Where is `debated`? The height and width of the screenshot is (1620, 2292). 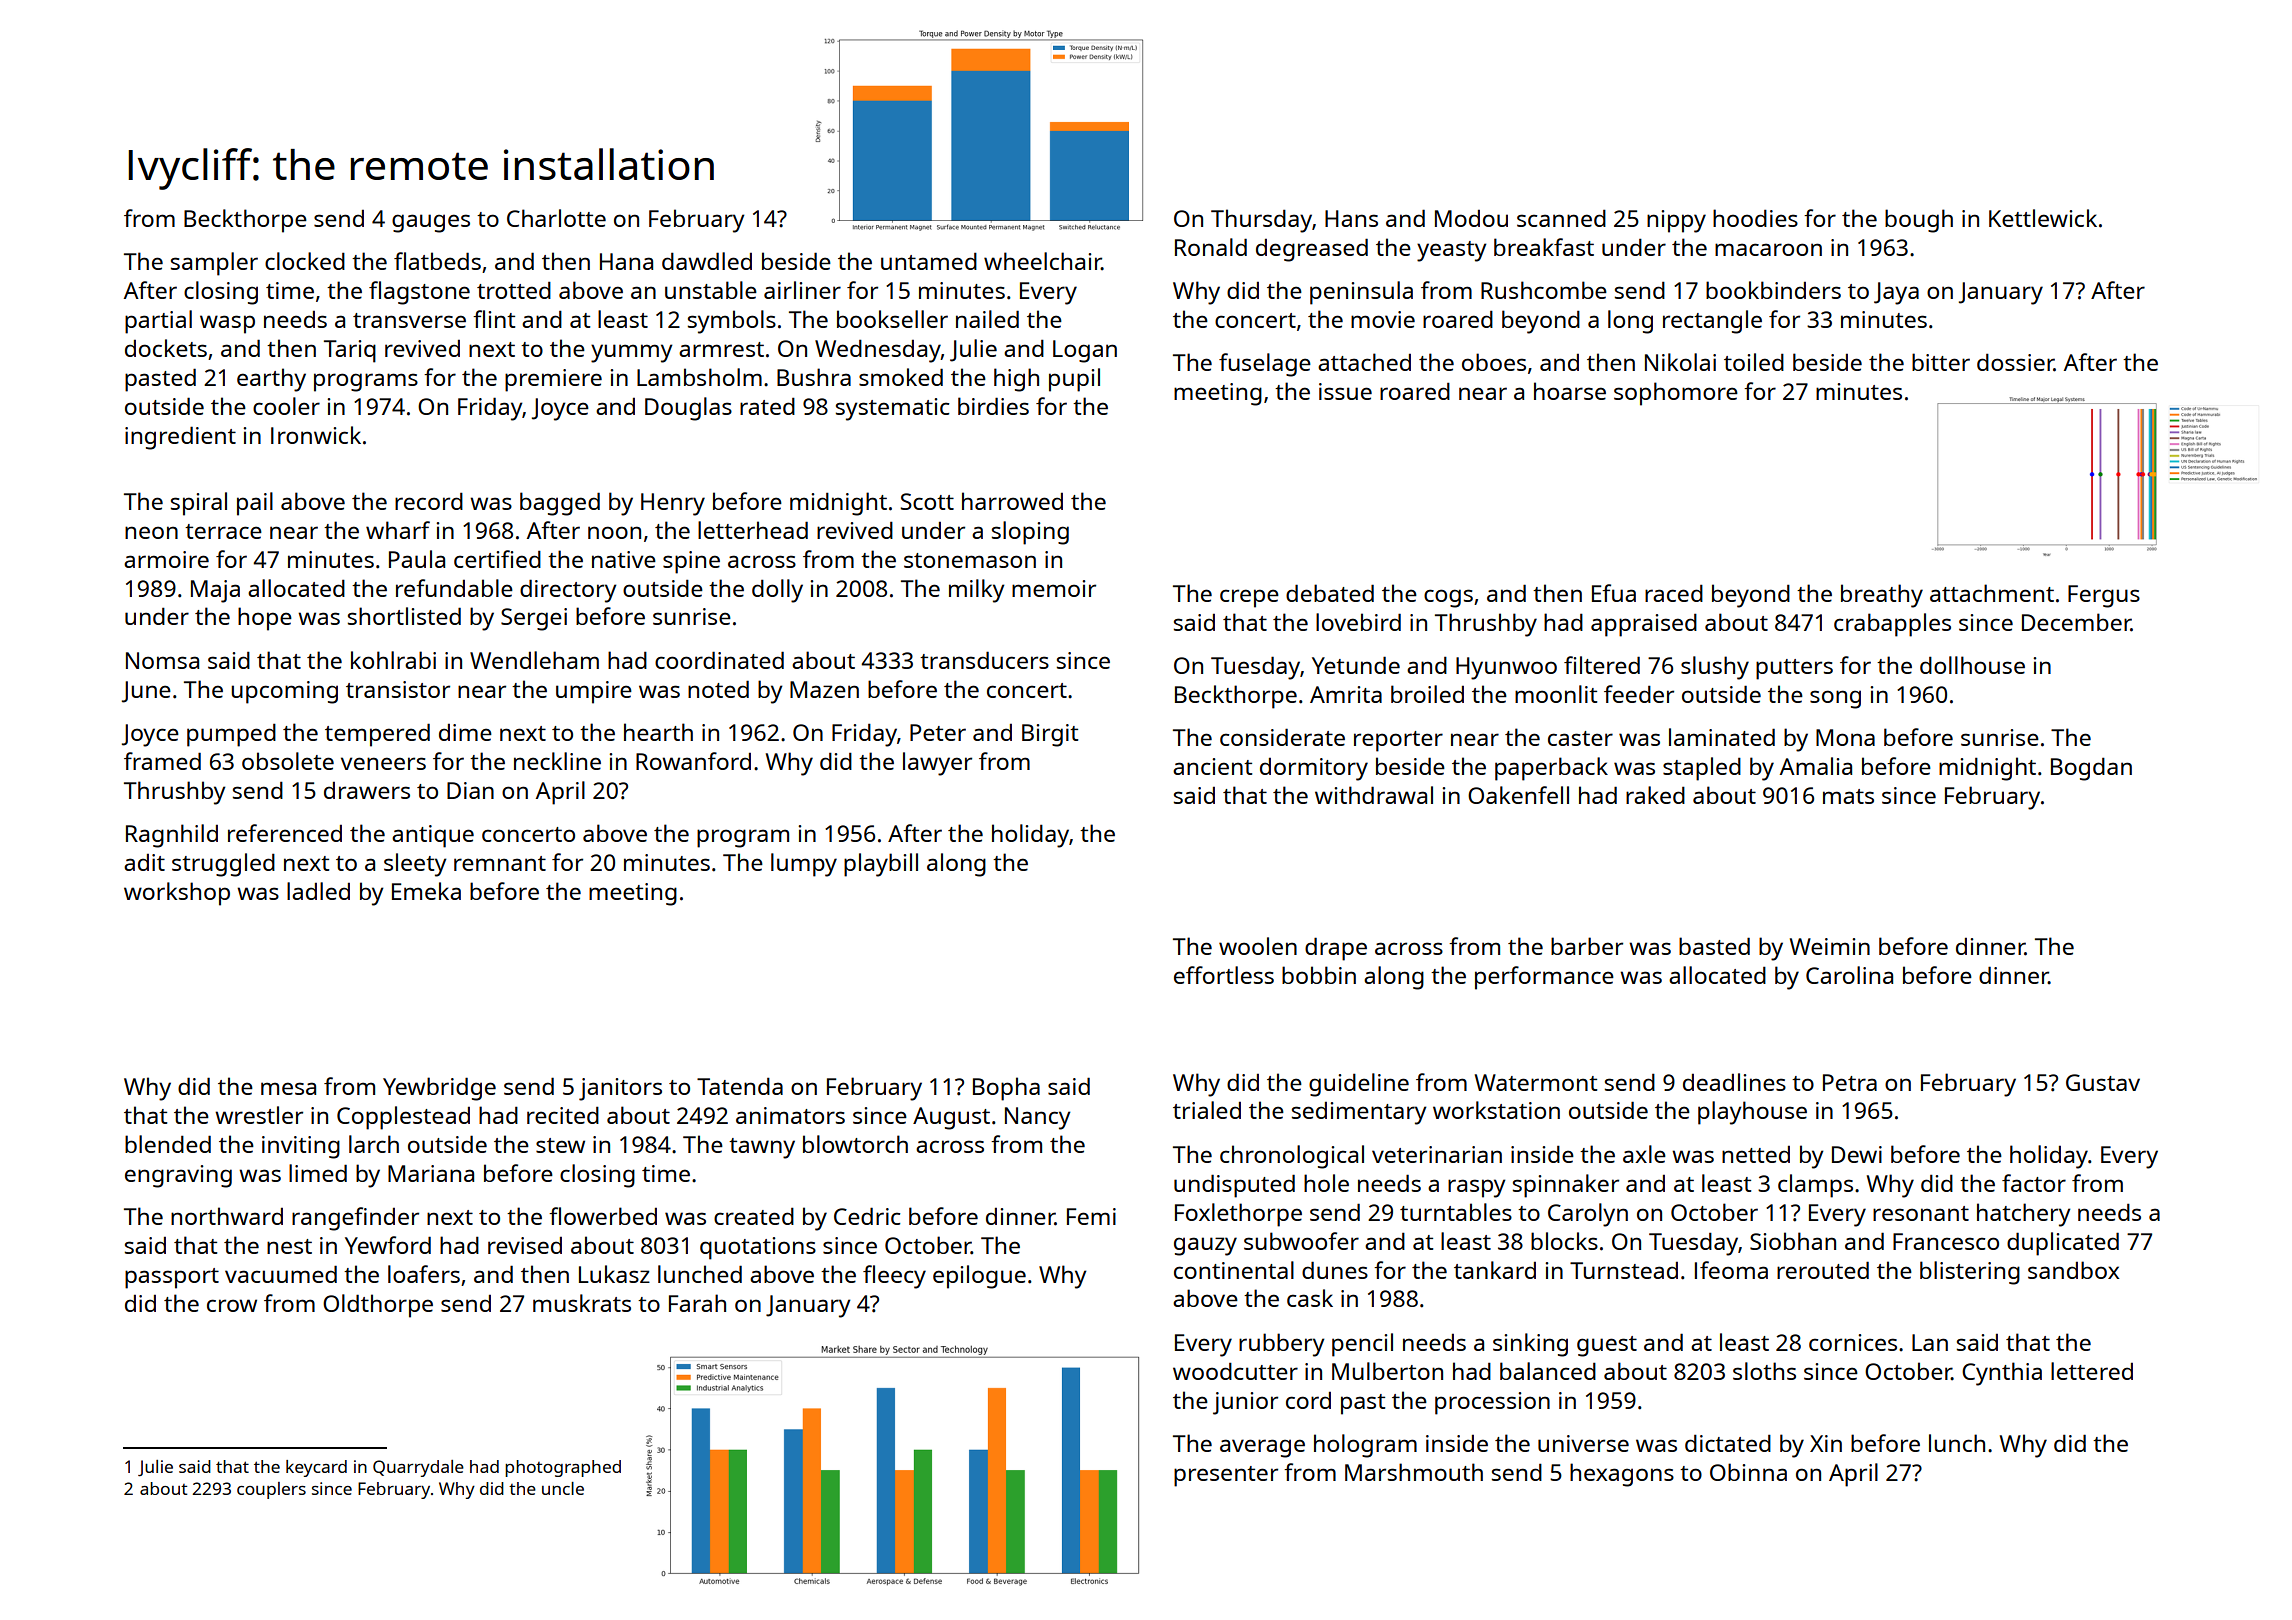 debated is located at coordinates (1330, 593).
